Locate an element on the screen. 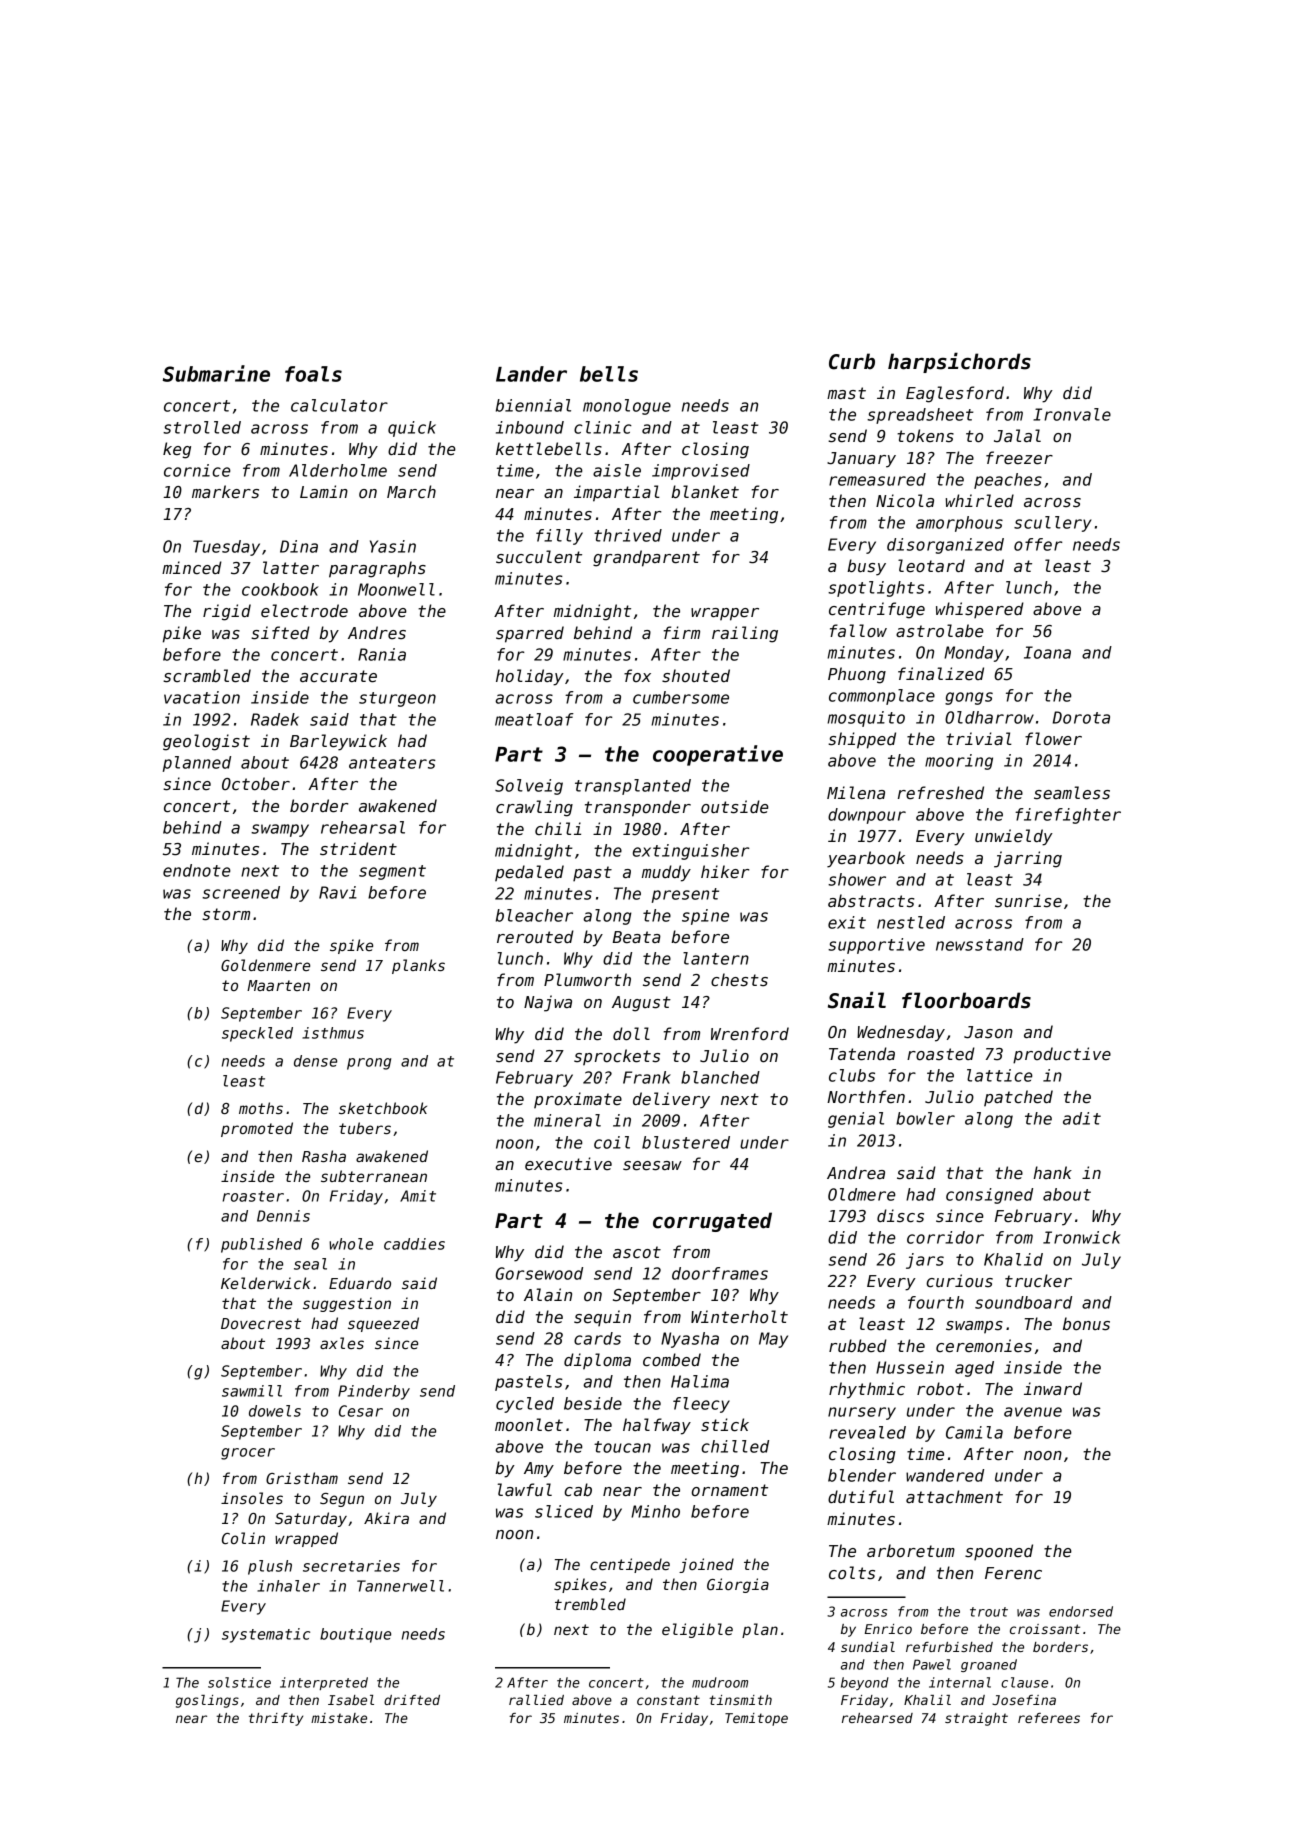 The width and height of the screenshot is (1290, 1825). Tatenda is located at coordinates (862, 1054).
